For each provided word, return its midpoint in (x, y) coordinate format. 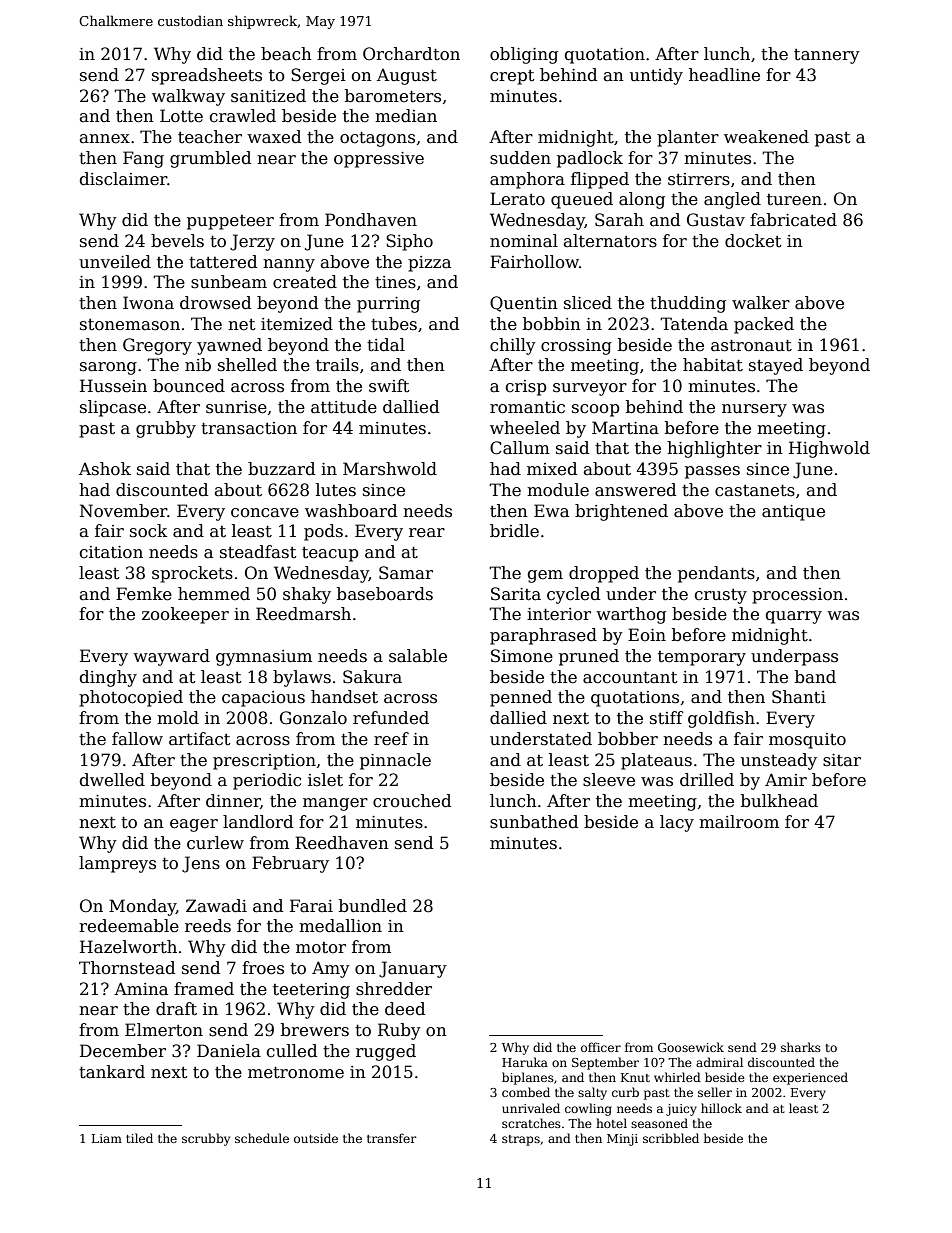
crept (512, 77)
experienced (810, 1078)
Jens (201, 864)
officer (601, 1047)
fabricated (793, 220)
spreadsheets (207, 76)
